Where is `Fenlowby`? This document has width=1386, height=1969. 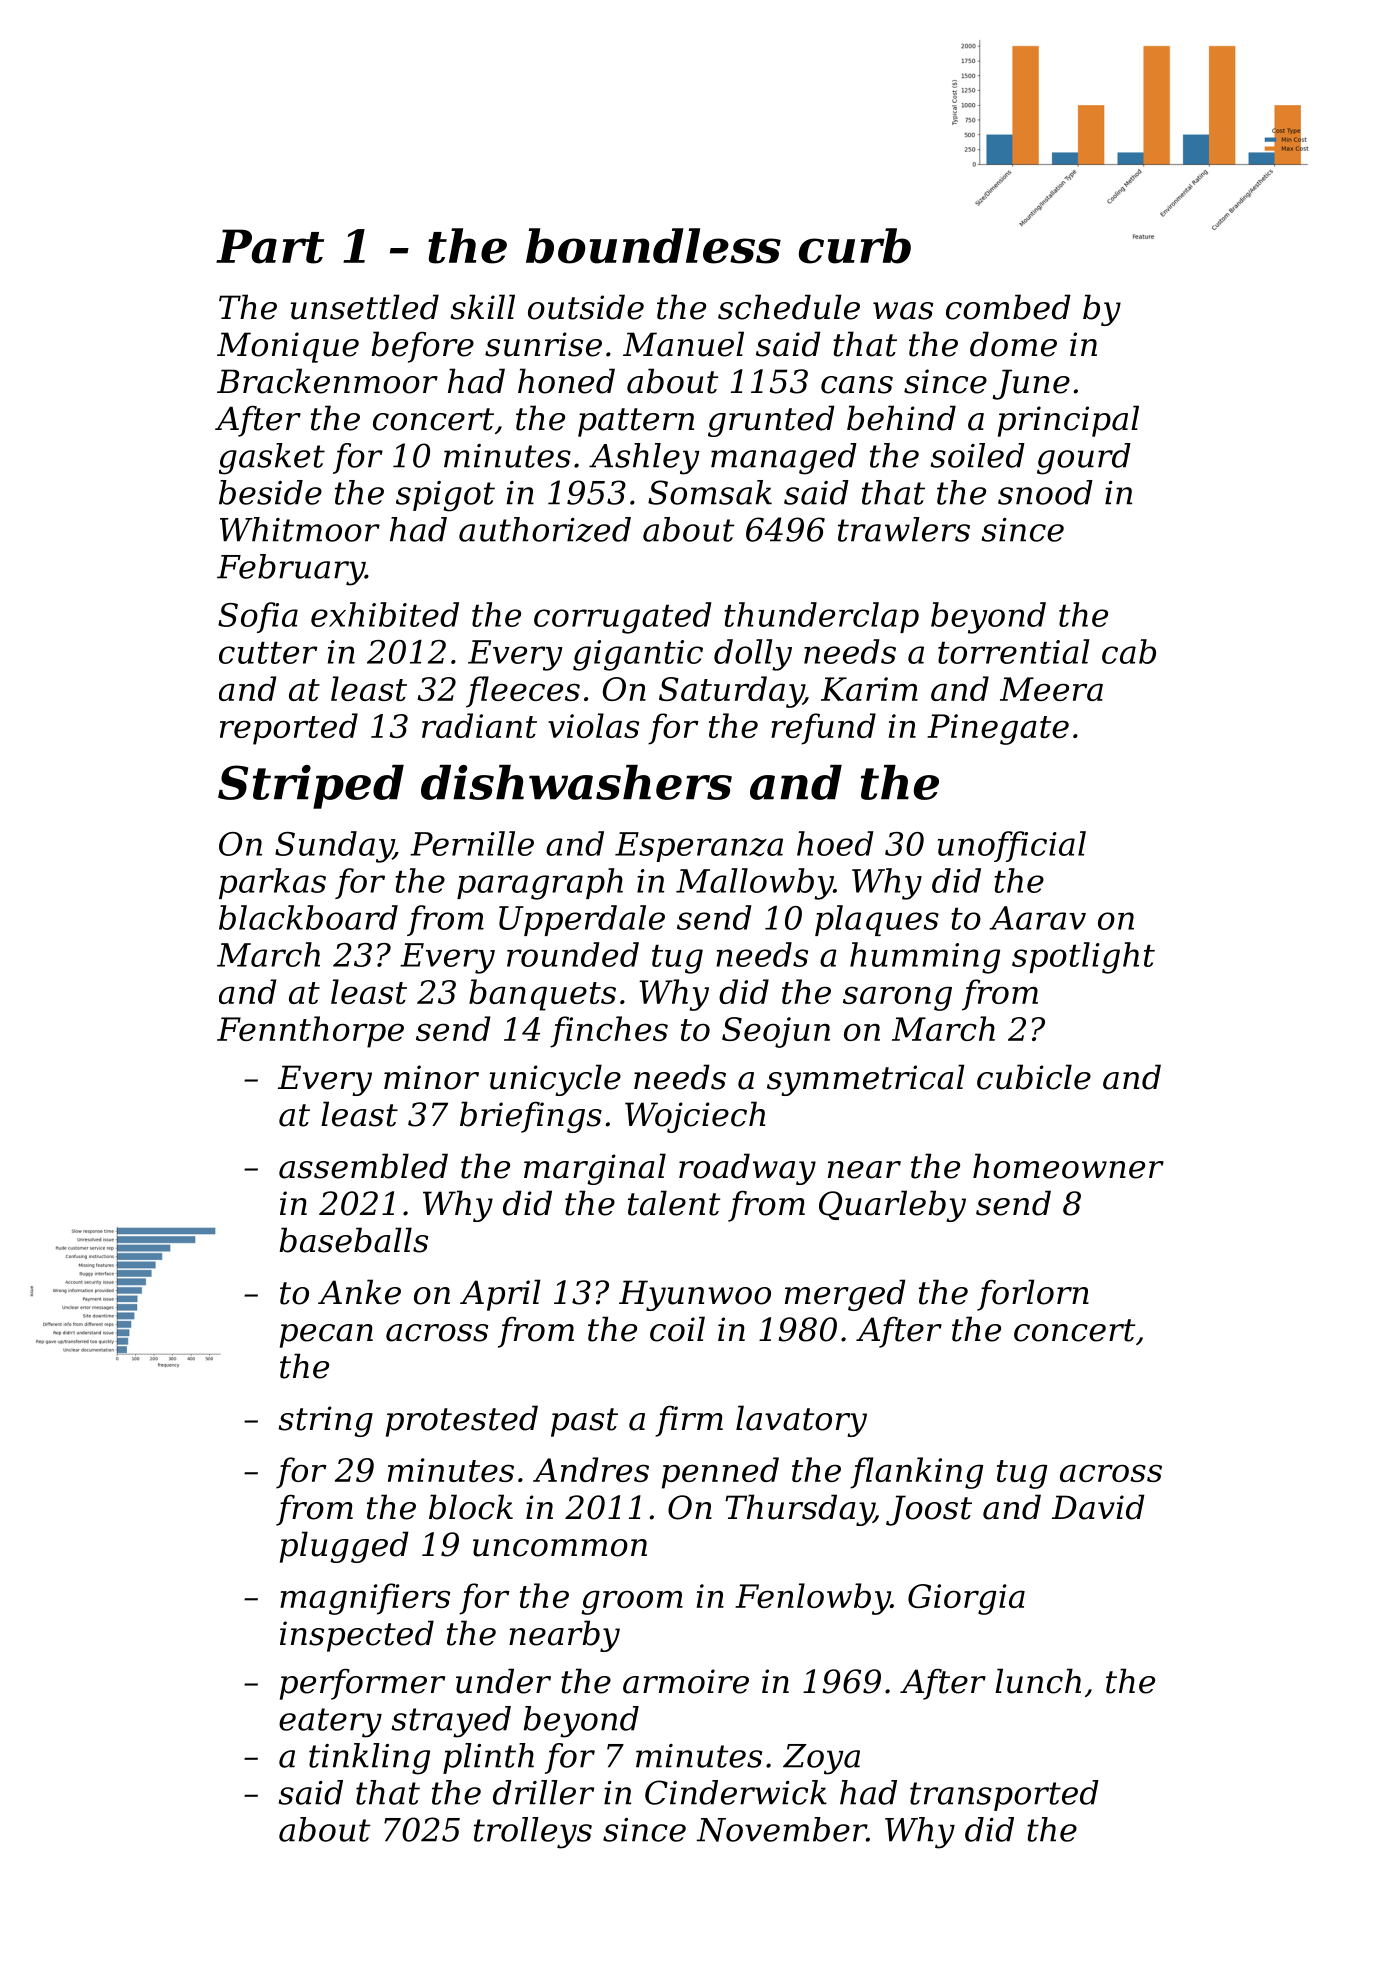
Fenlowby is located at coordinates (813, 1599).
